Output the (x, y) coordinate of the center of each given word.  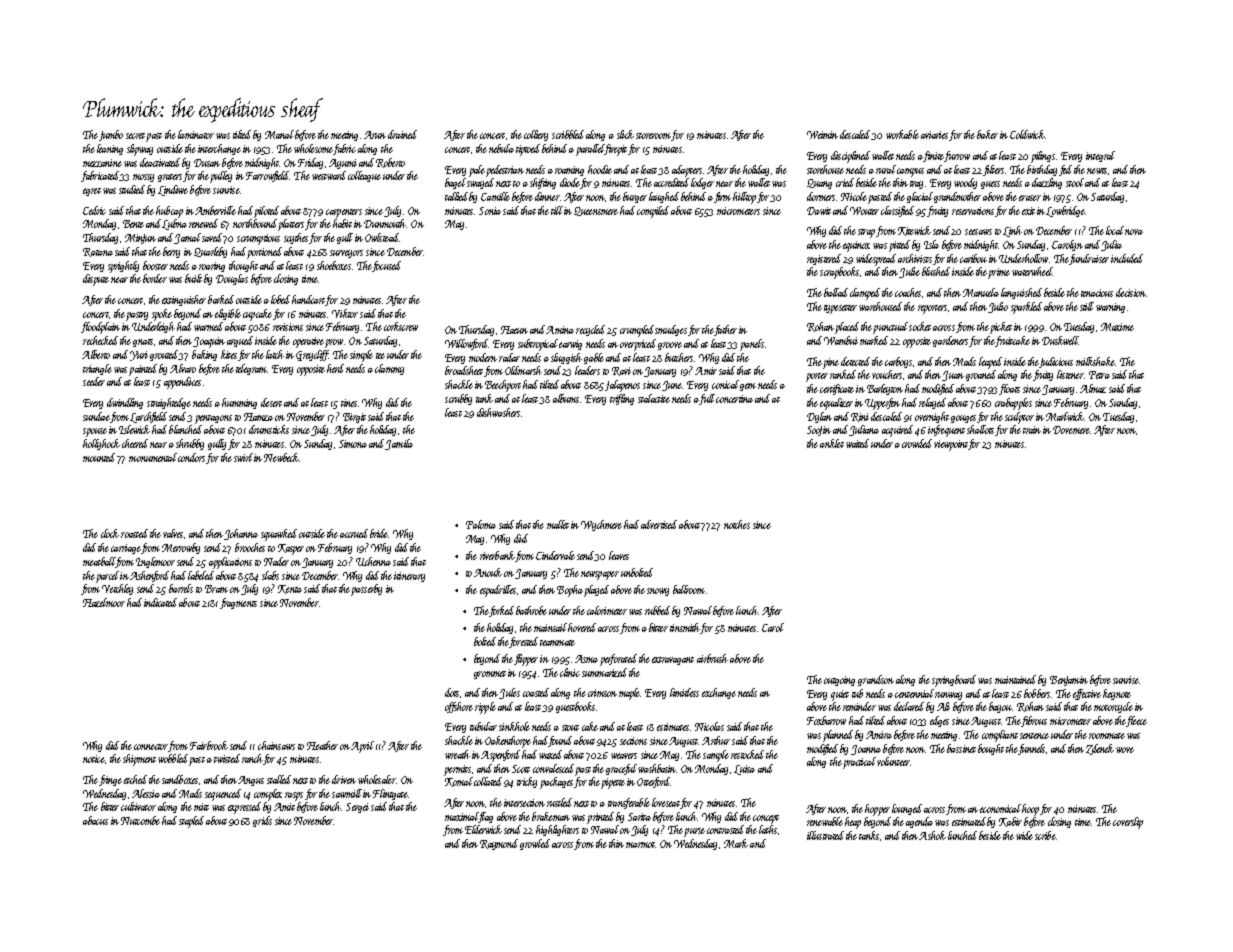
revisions (288, 327)
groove (670, 346)
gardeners (950, 341)
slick (625, 134)
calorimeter (607, 610)
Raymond (499, 844)
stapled (191, 822)
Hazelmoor (104, 602)
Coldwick (1027, 134)
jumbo (111, 135)
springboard (954, 681)
